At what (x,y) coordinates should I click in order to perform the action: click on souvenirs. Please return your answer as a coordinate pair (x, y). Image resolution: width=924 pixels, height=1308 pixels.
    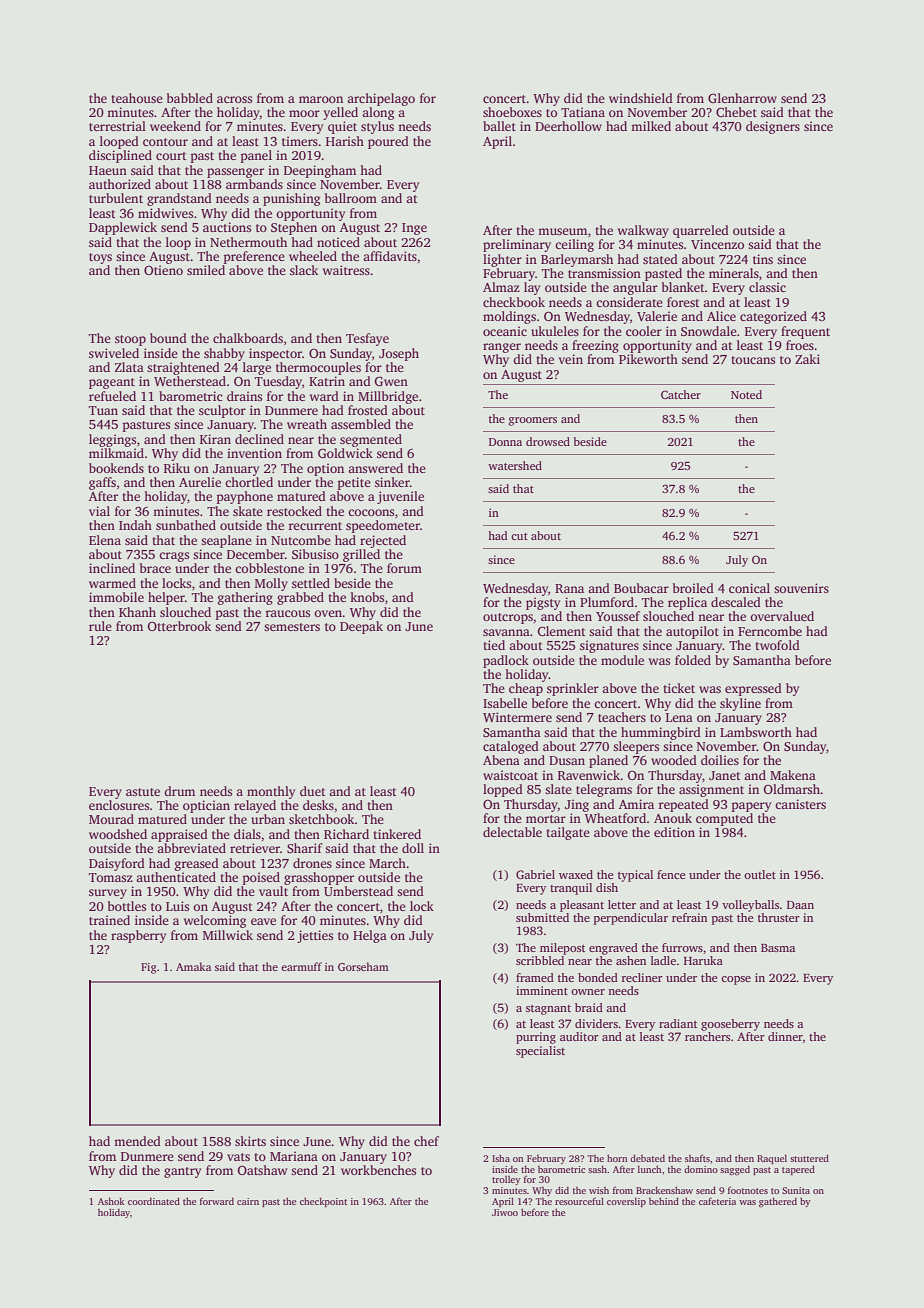
    Looking at the image, I should click on (801, 588).
